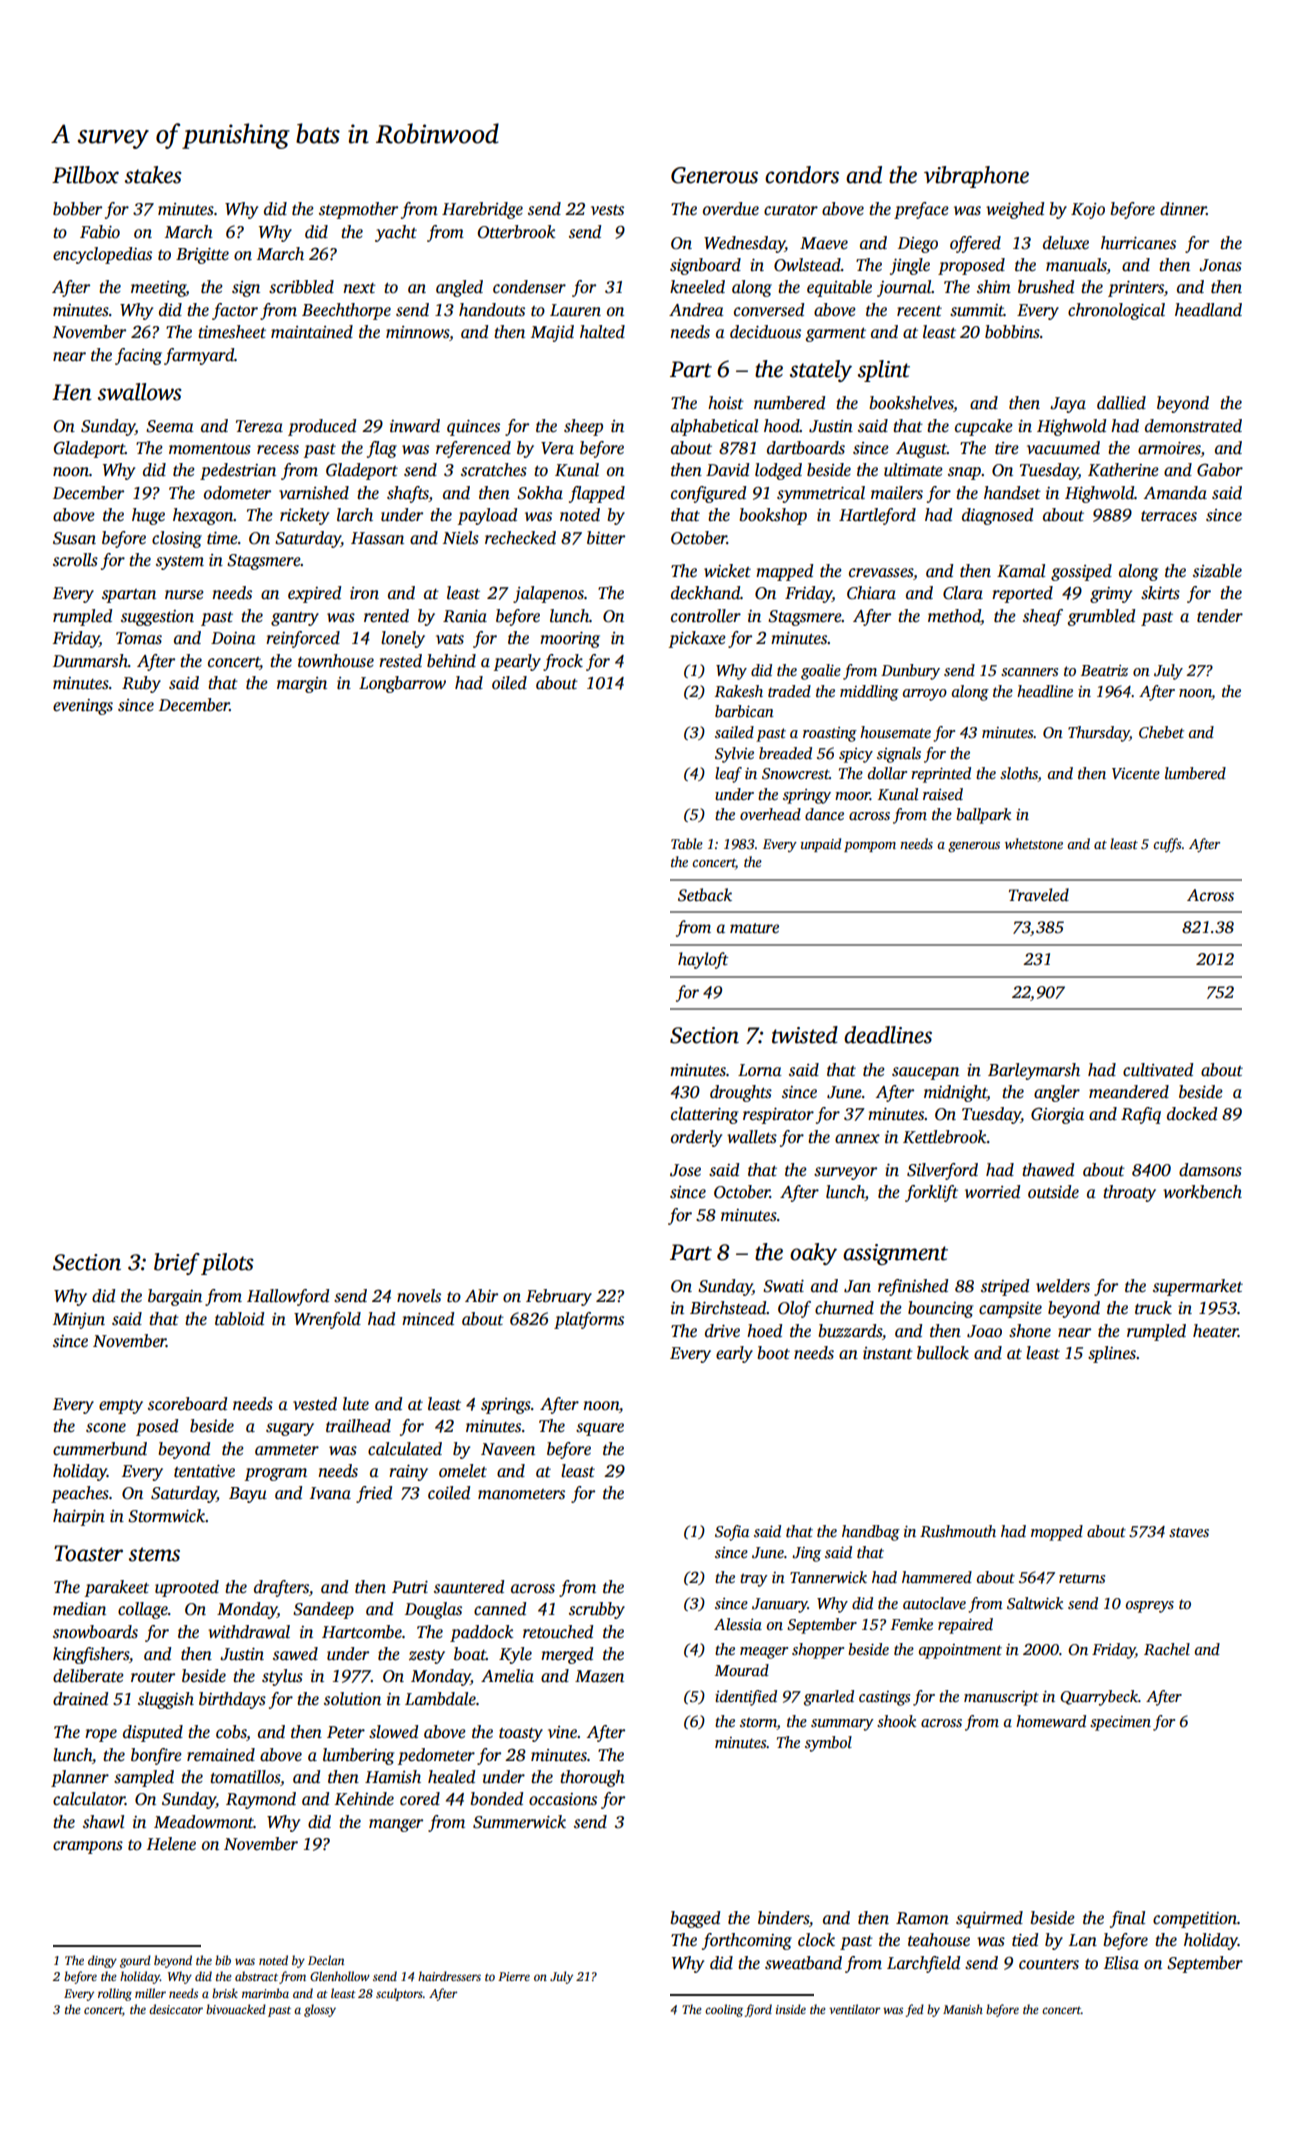 This screenshot has height=2134, width=1295. I want to click on crampons, so click(88, 1847).
